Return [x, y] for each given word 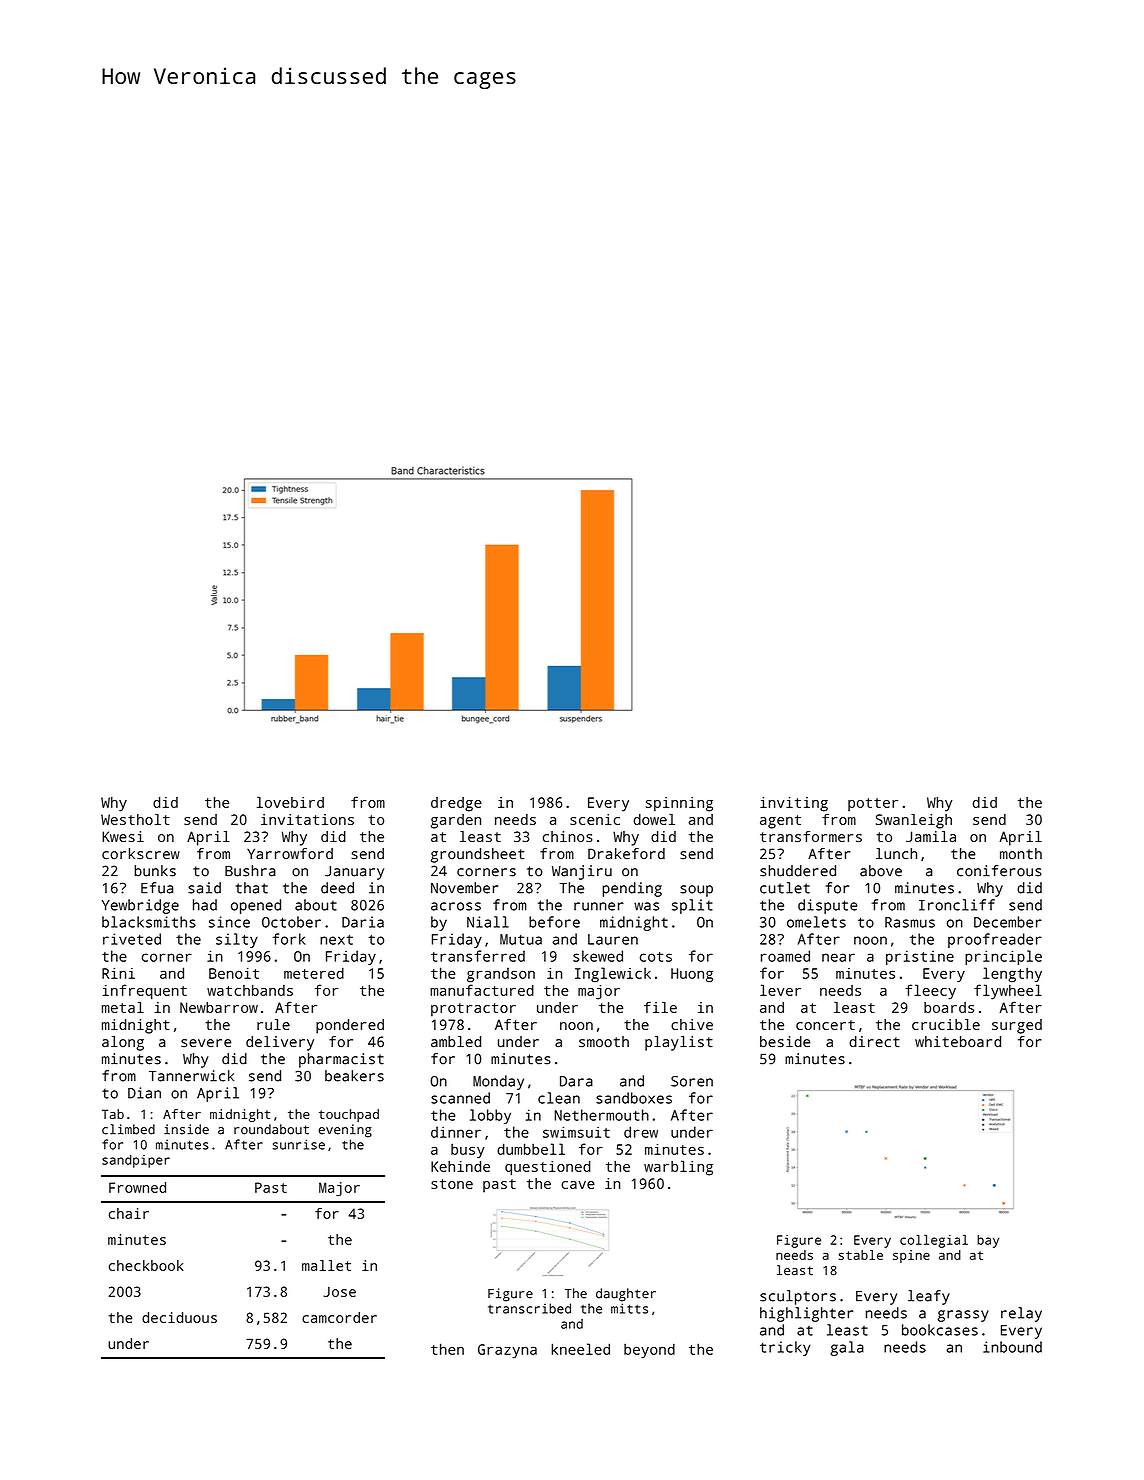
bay [988, 1241]
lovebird [290, 802]
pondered [350, 1026]
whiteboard [958, 1041]
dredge [456, 804]
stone [452, 1184]
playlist [679, 1043]
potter [873, 804]
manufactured [482, 990]
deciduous [179, 1317]
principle [1003, 957]
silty [237, 940]
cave [578, 1185]
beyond [649, 1351]
